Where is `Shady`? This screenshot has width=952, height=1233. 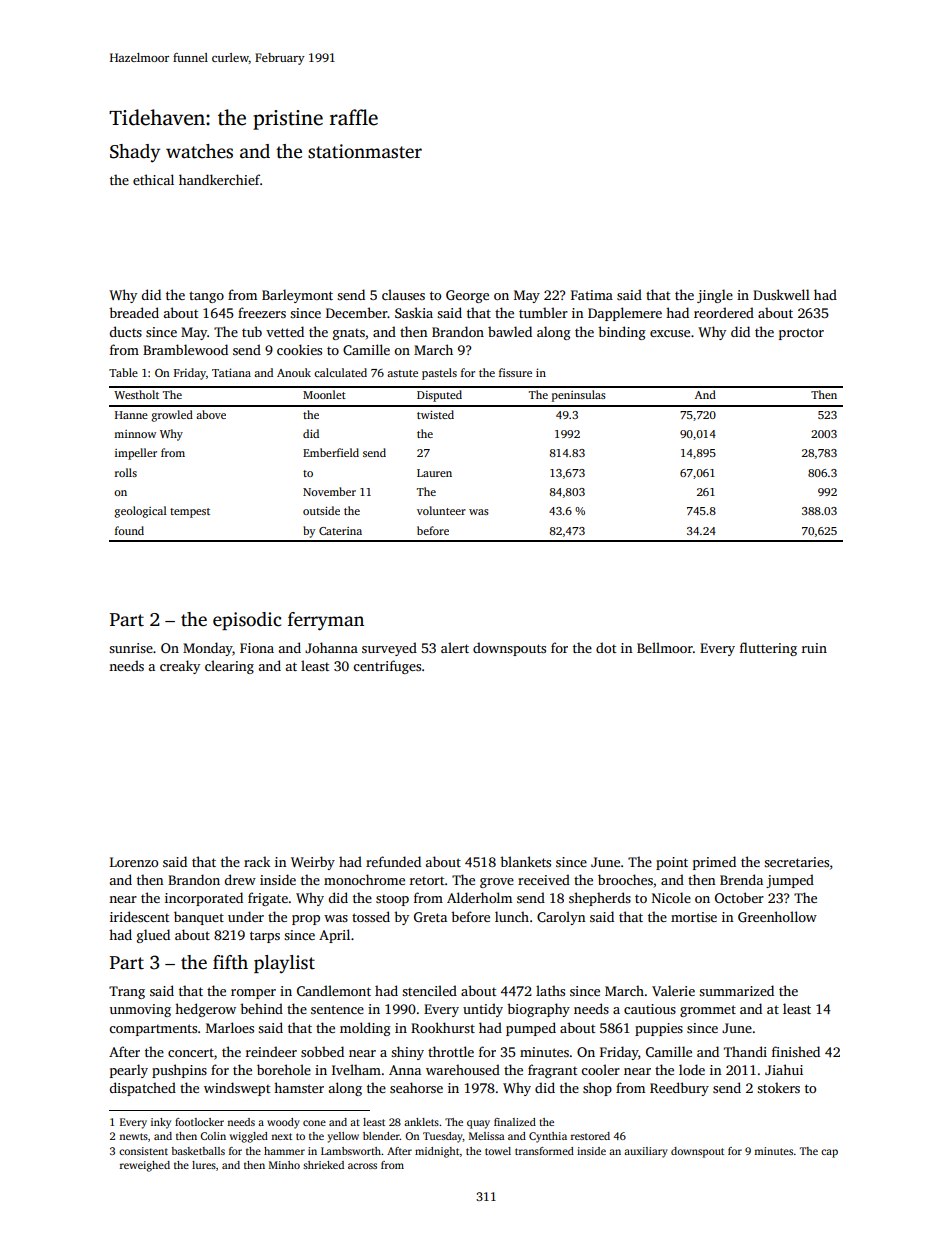 Shady is located at coordinates (135, 153).
